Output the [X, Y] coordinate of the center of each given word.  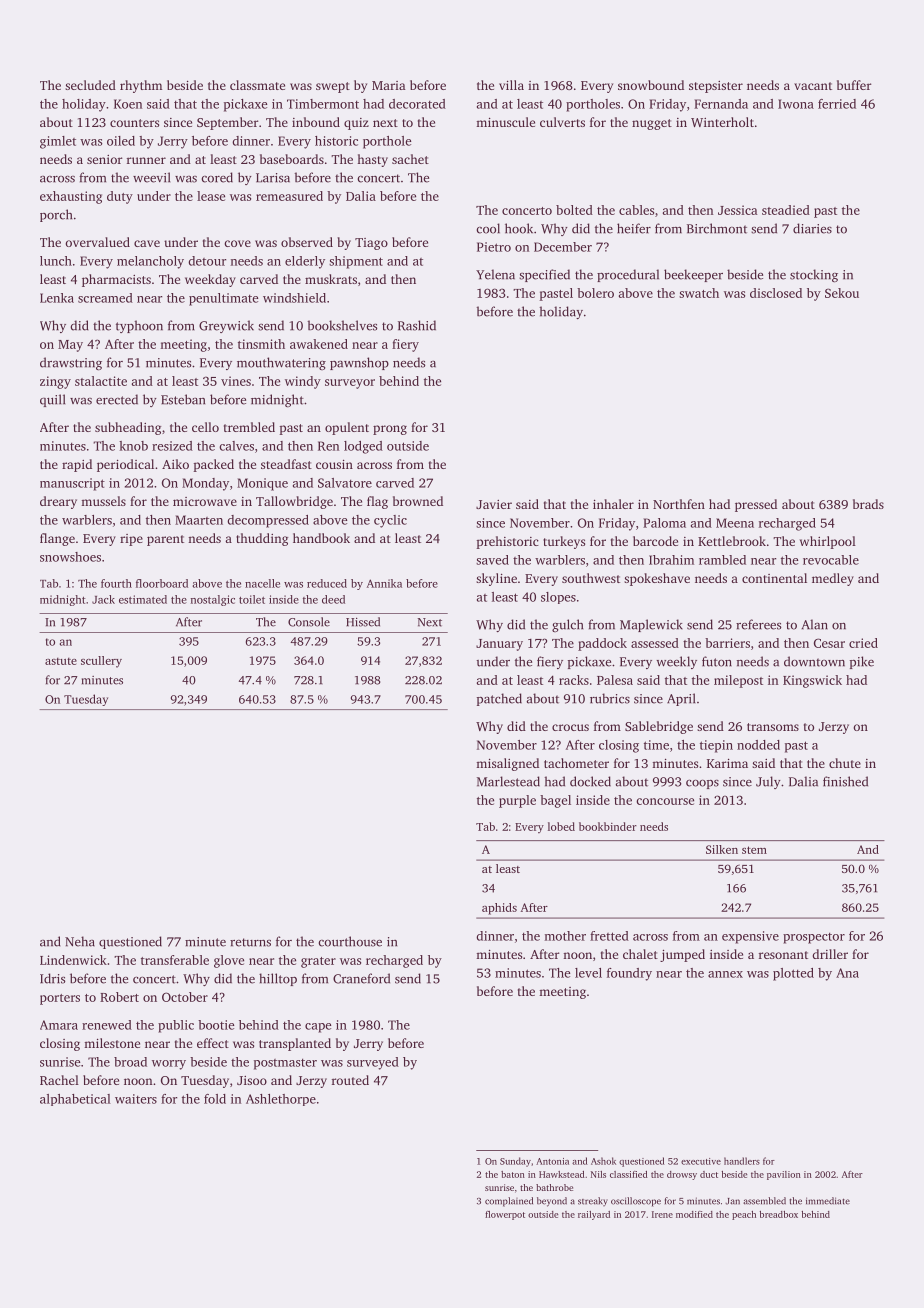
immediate [828, 1201]
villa [511, 85]
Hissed [363, 622]
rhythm [141, 86]
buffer [854, 85]
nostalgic [213, 600]
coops [702, 784]
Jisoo [252, 1080]
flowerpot [505, 1215]
